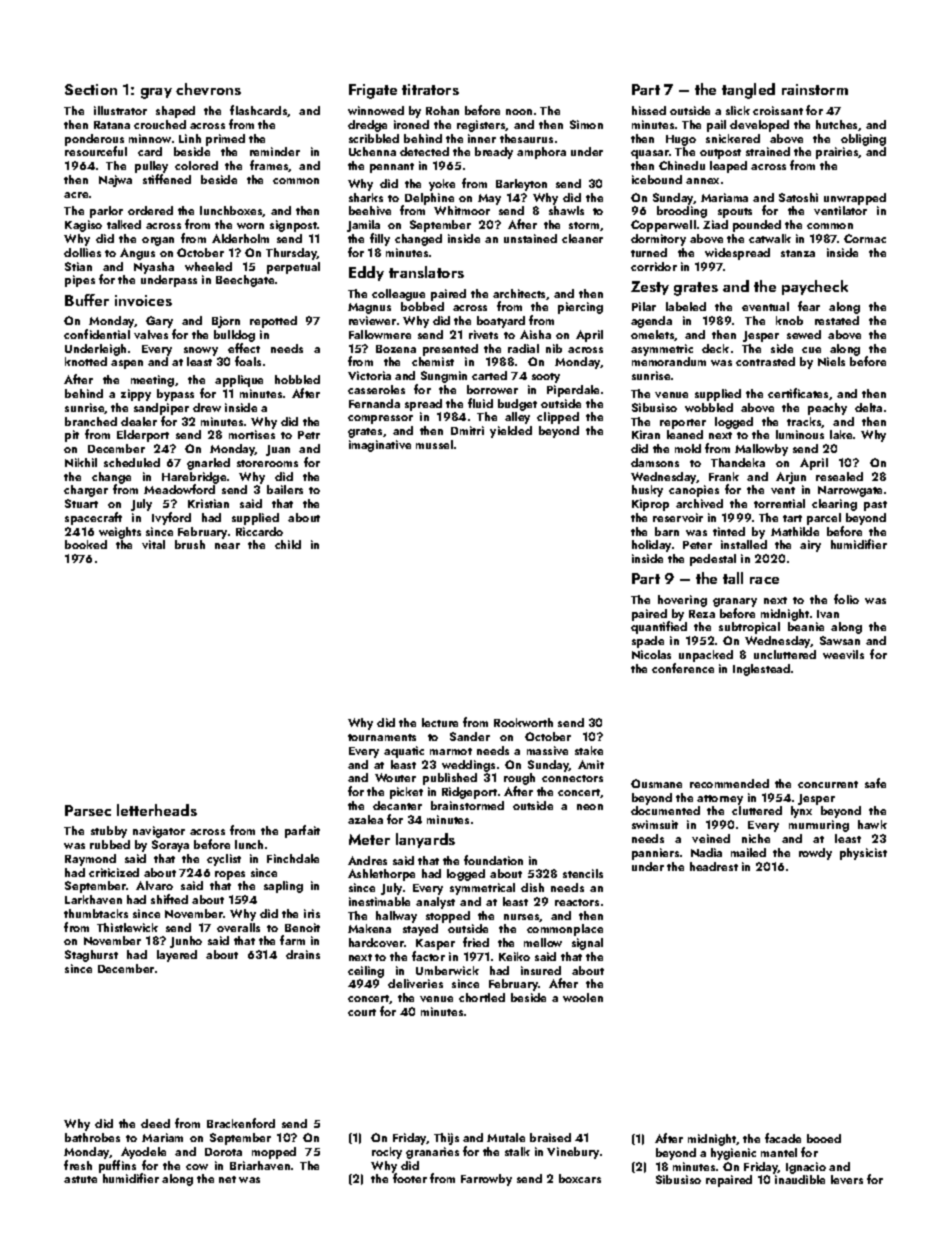 This screenshot has width=952, height=1233. What do you see at coordinates (573, 391) in the screenshot?
I see `Piperdale` at bounding box center [573, 391].
